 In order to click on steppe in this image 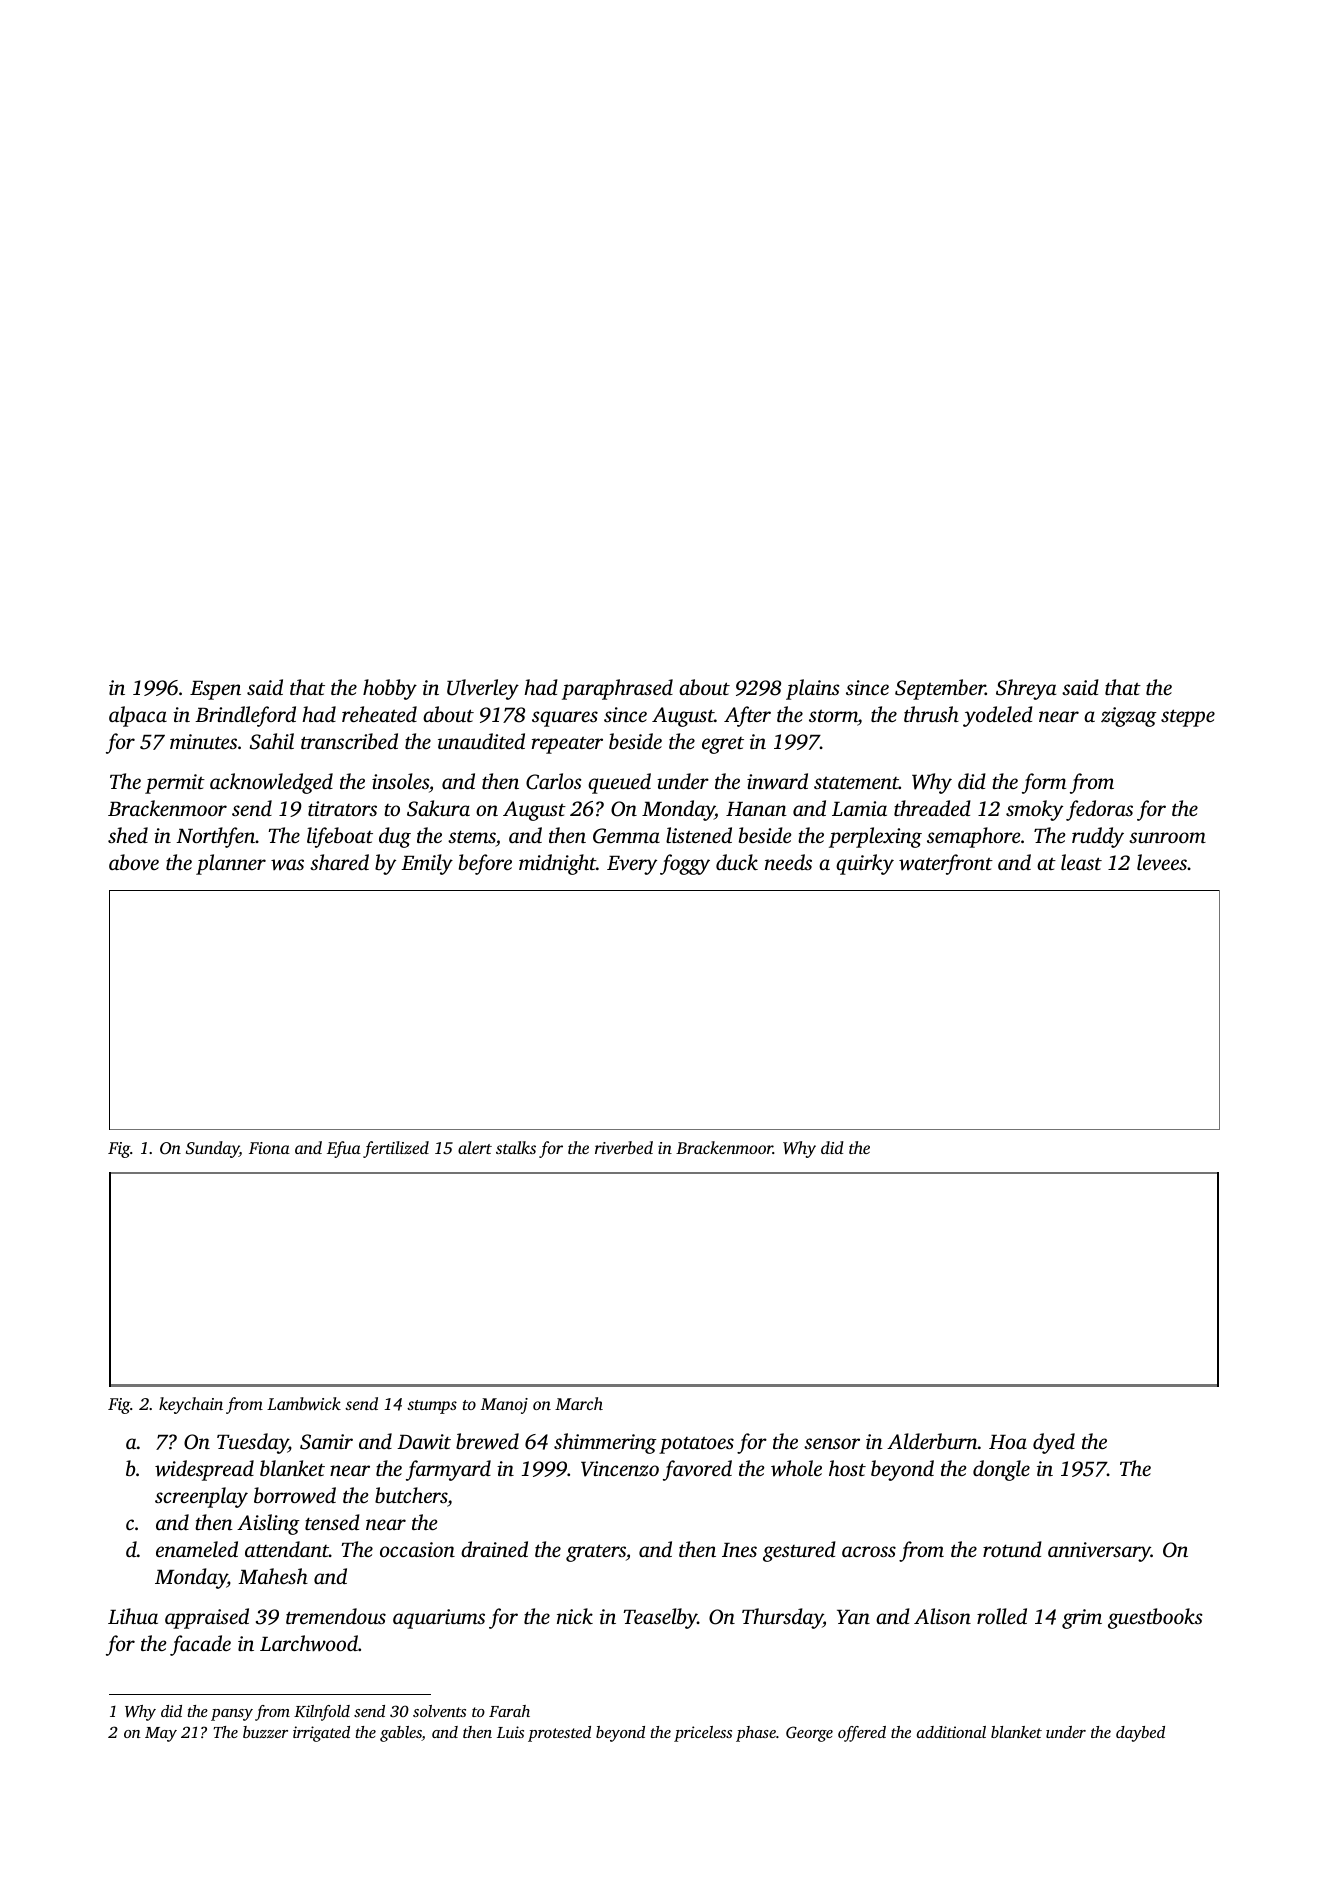, I will do `click(1188, 718)`.
